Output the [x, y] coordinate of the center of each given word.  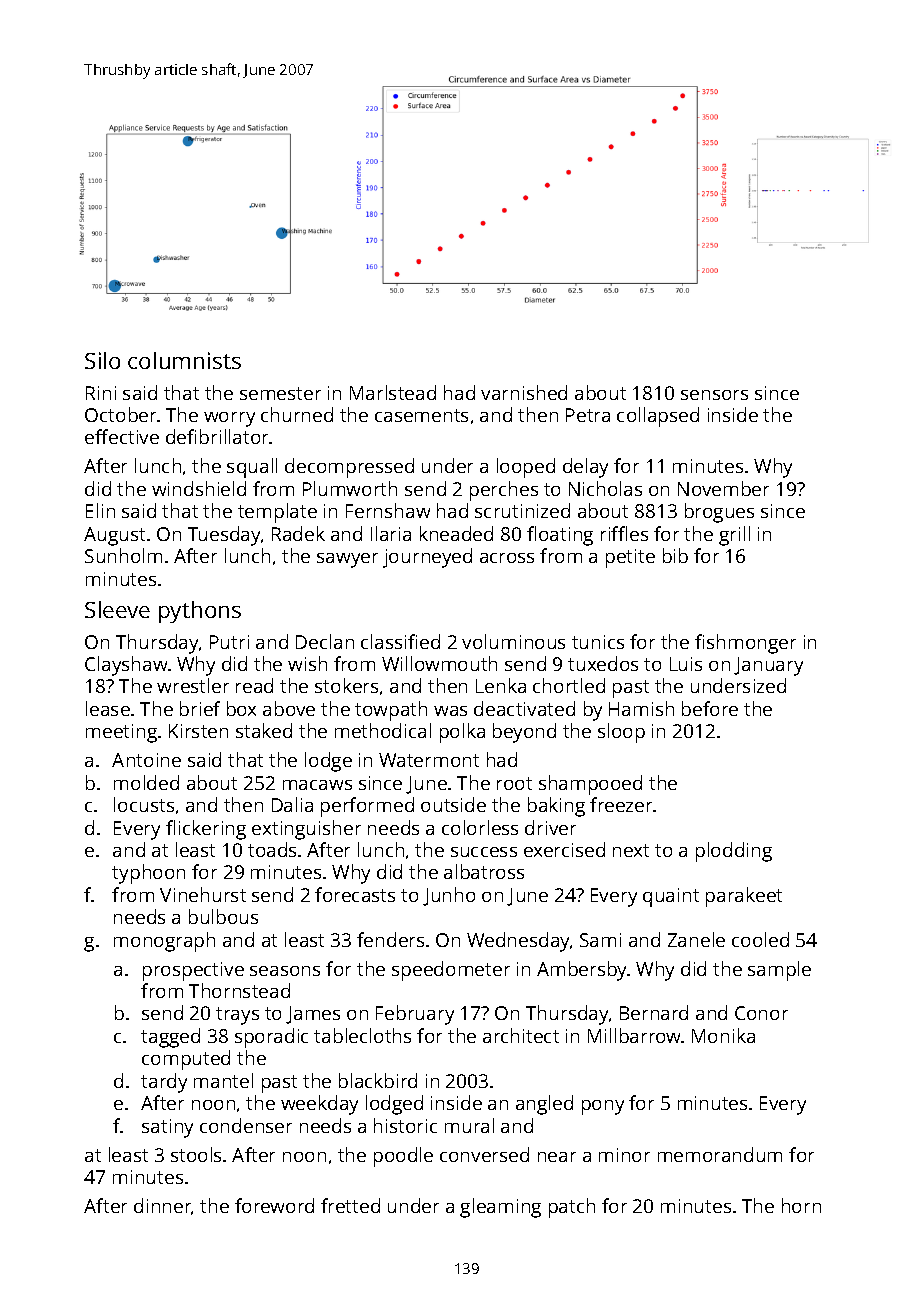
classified [400, 641]
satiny [167, 1128]
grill [734, 536]
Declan [325, 641]
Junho [449, 896]
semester [280, 393]
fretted [350, 1205]
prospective [193, 971]
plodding [734, 852]
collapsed [658, 417]
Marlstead [393, 392]
